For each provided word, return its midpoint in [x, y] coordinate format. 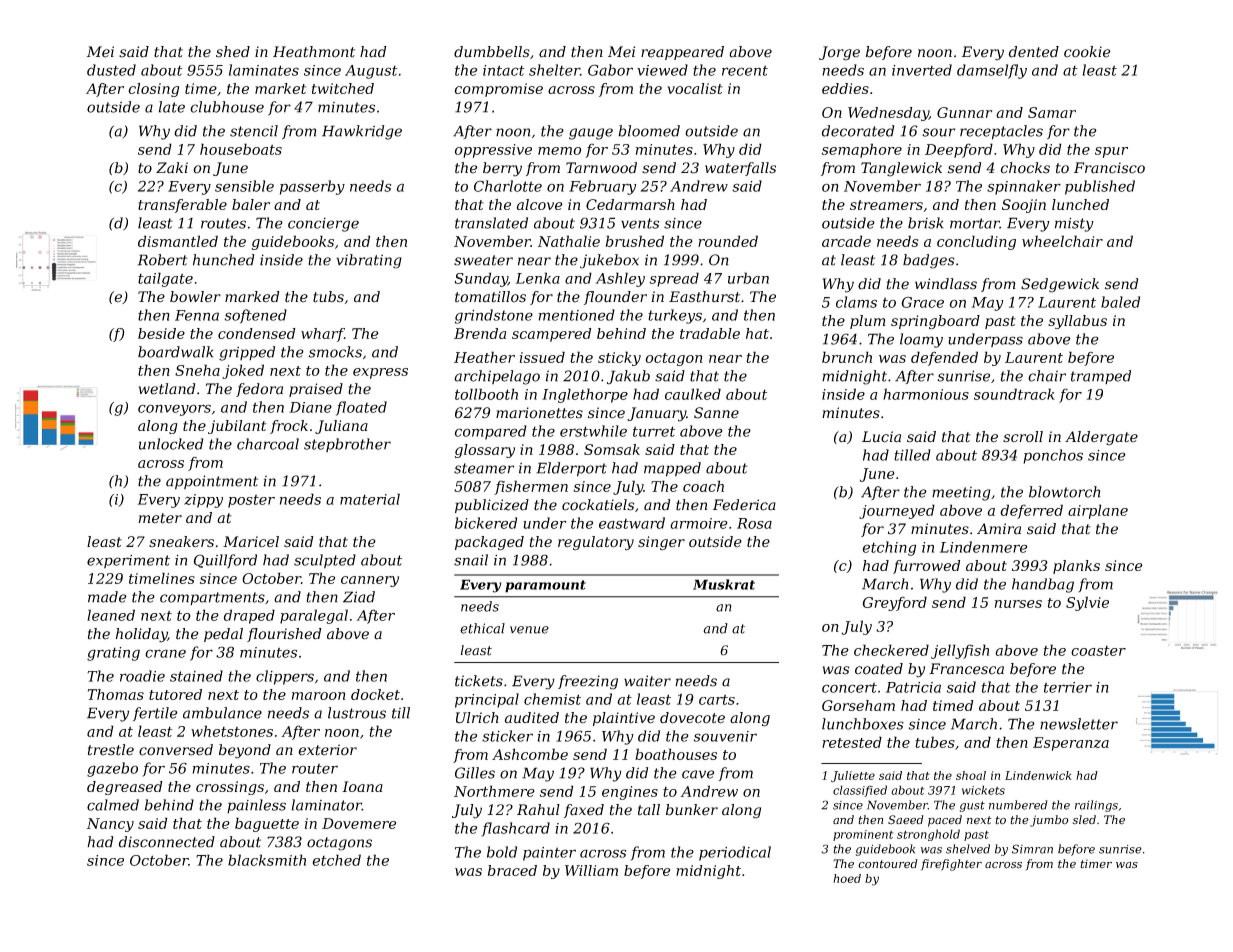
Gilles [475, 773]
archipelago [497, 377]
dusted [111, 70]
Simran [1032, 849]
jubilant [237, 427]
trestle [111, 750]
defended [944, 358]
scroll [1023, 436]
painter [549, 854]
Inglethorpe [585, 395]
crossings [230, 788]
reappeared [682, 53]
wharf [322, 335]
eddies [845, 88]
